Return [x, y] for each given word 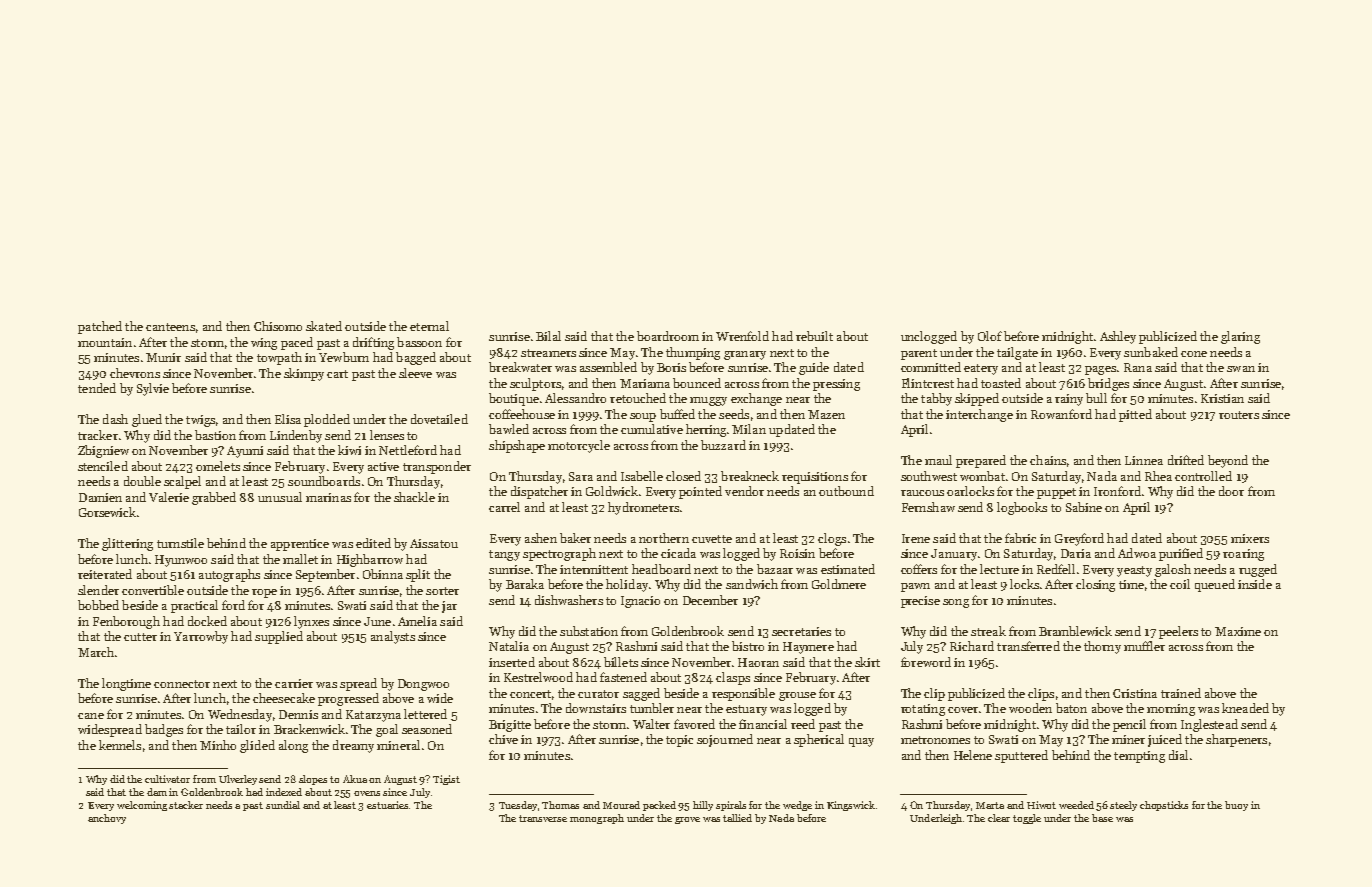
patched [100, 327]
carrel [504, 507]
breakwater [520, 367]
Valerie [169, 497]
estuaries [387, 805]
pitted [1135, 415]
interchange [979, 415]
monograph [597, 819]
